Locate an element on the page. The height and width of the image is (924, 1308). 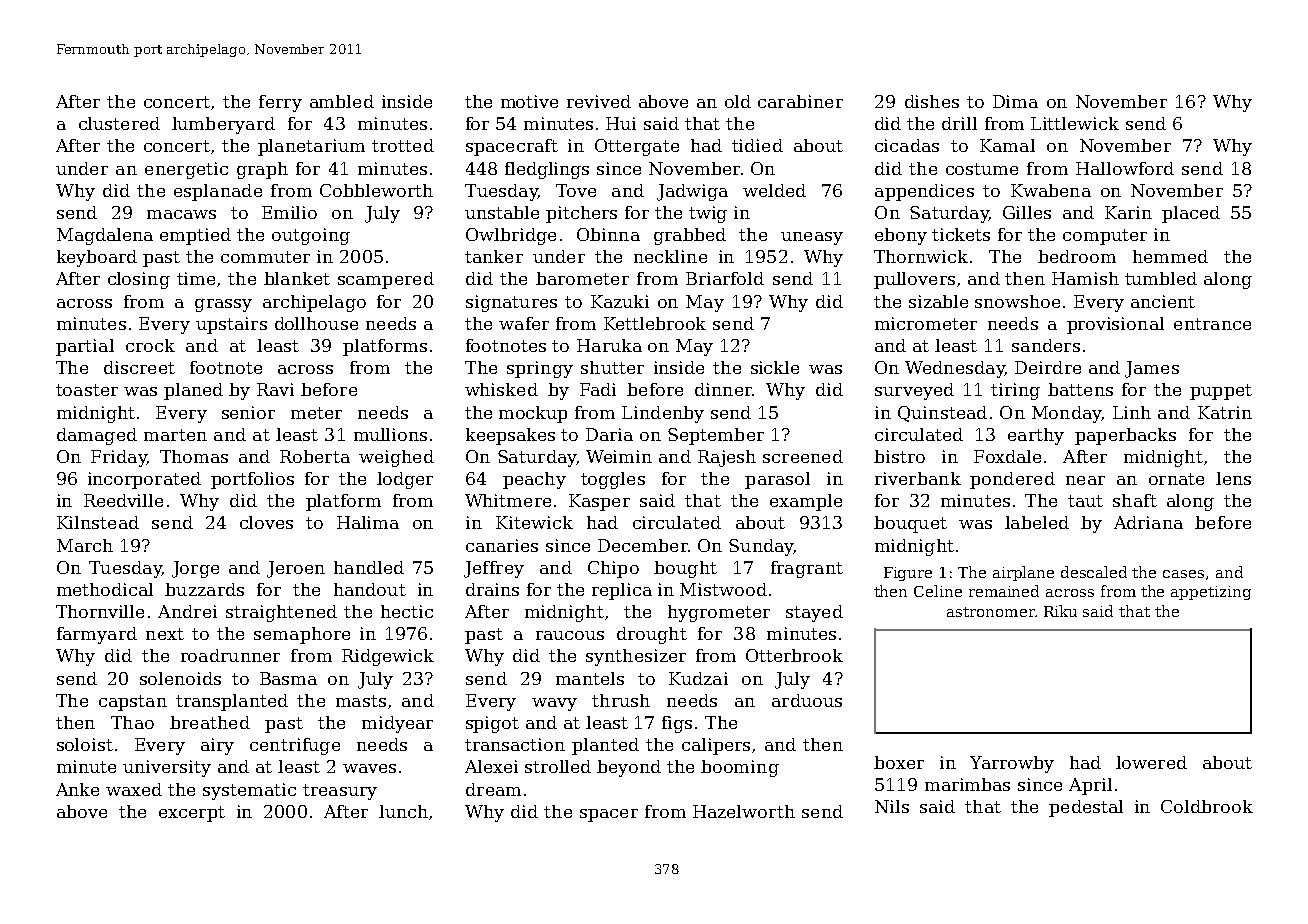
masts is located at coordinates (361, 701).
